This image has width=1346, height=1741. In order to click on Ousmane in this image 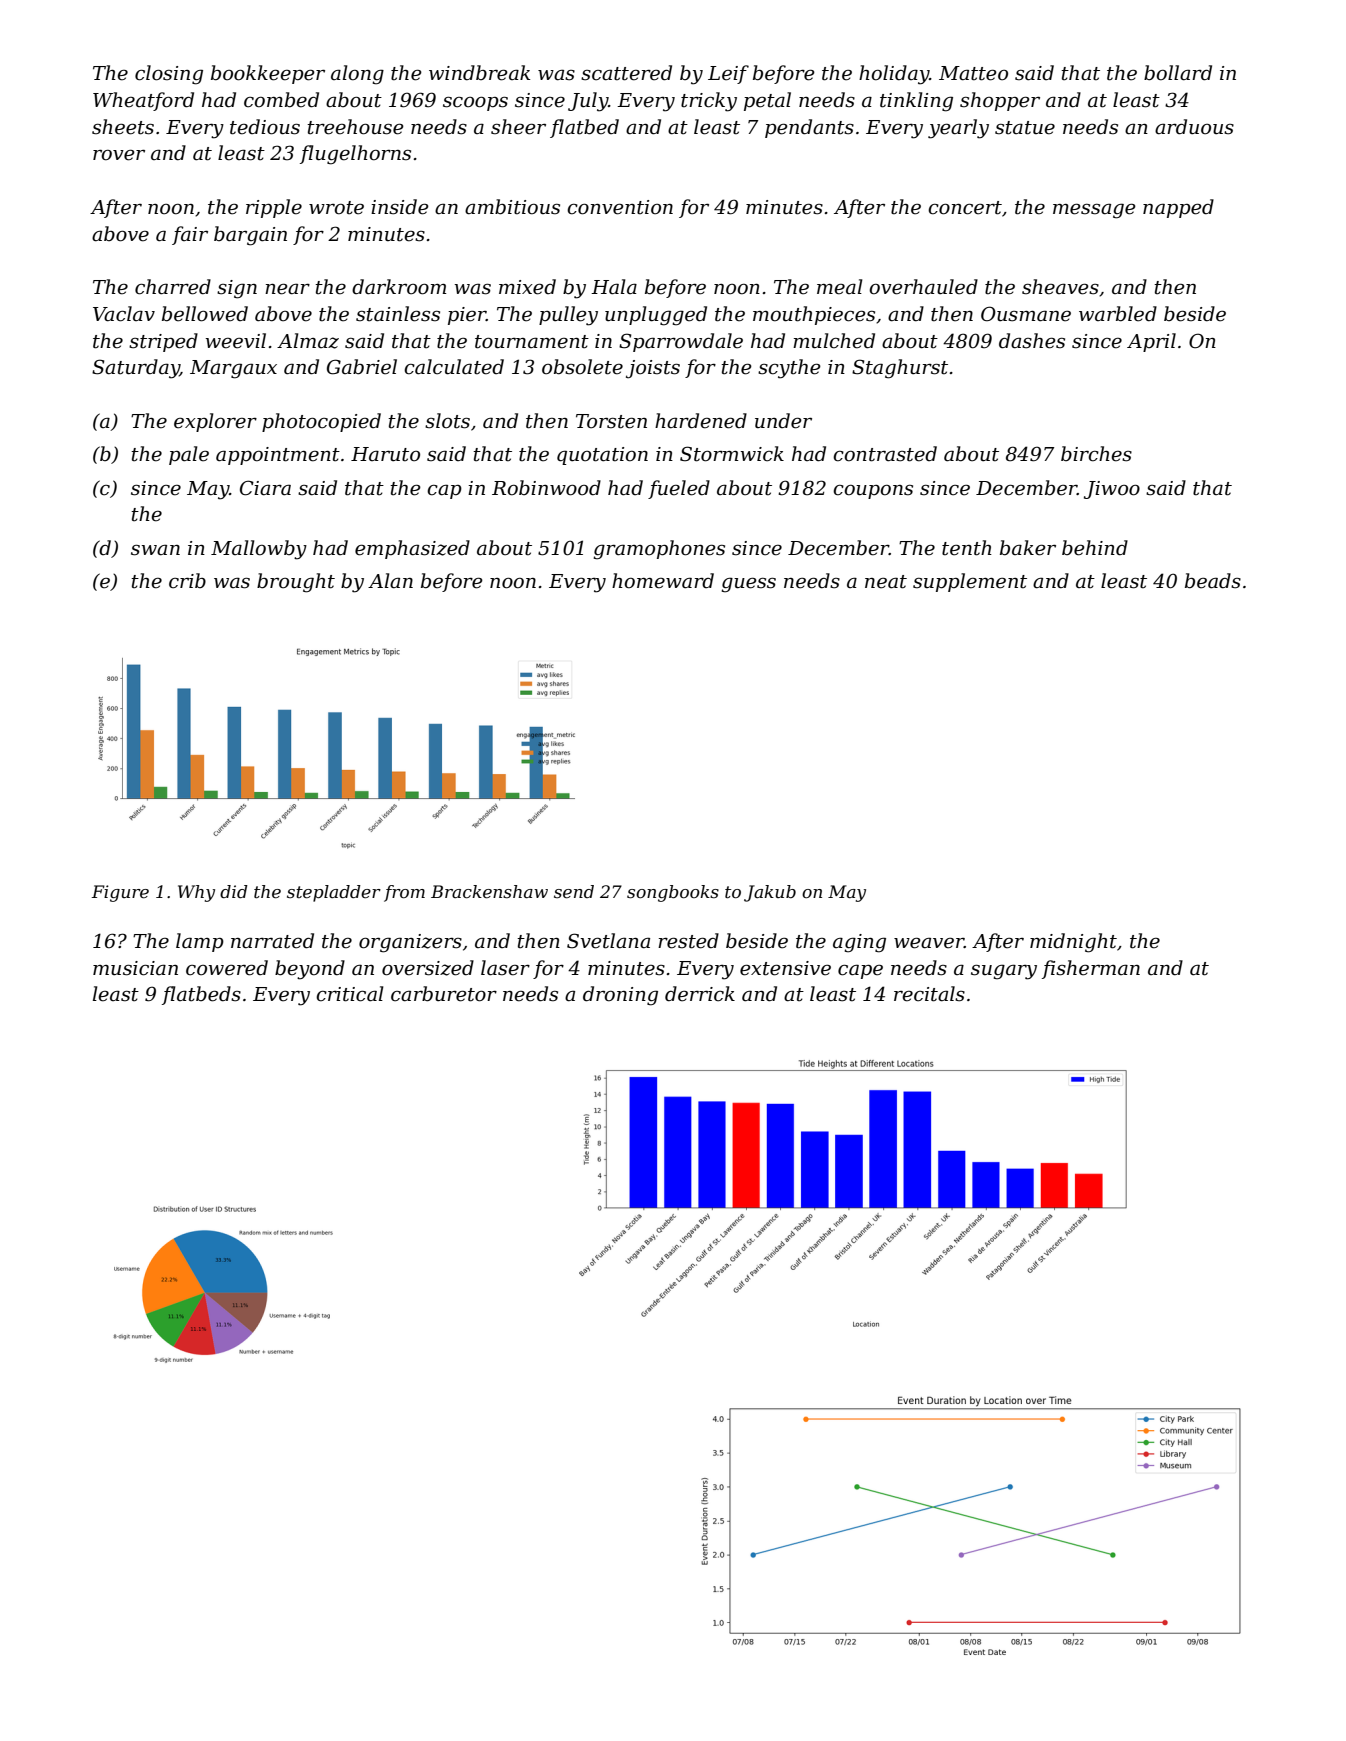, I will do `click(1026, 314)`.
